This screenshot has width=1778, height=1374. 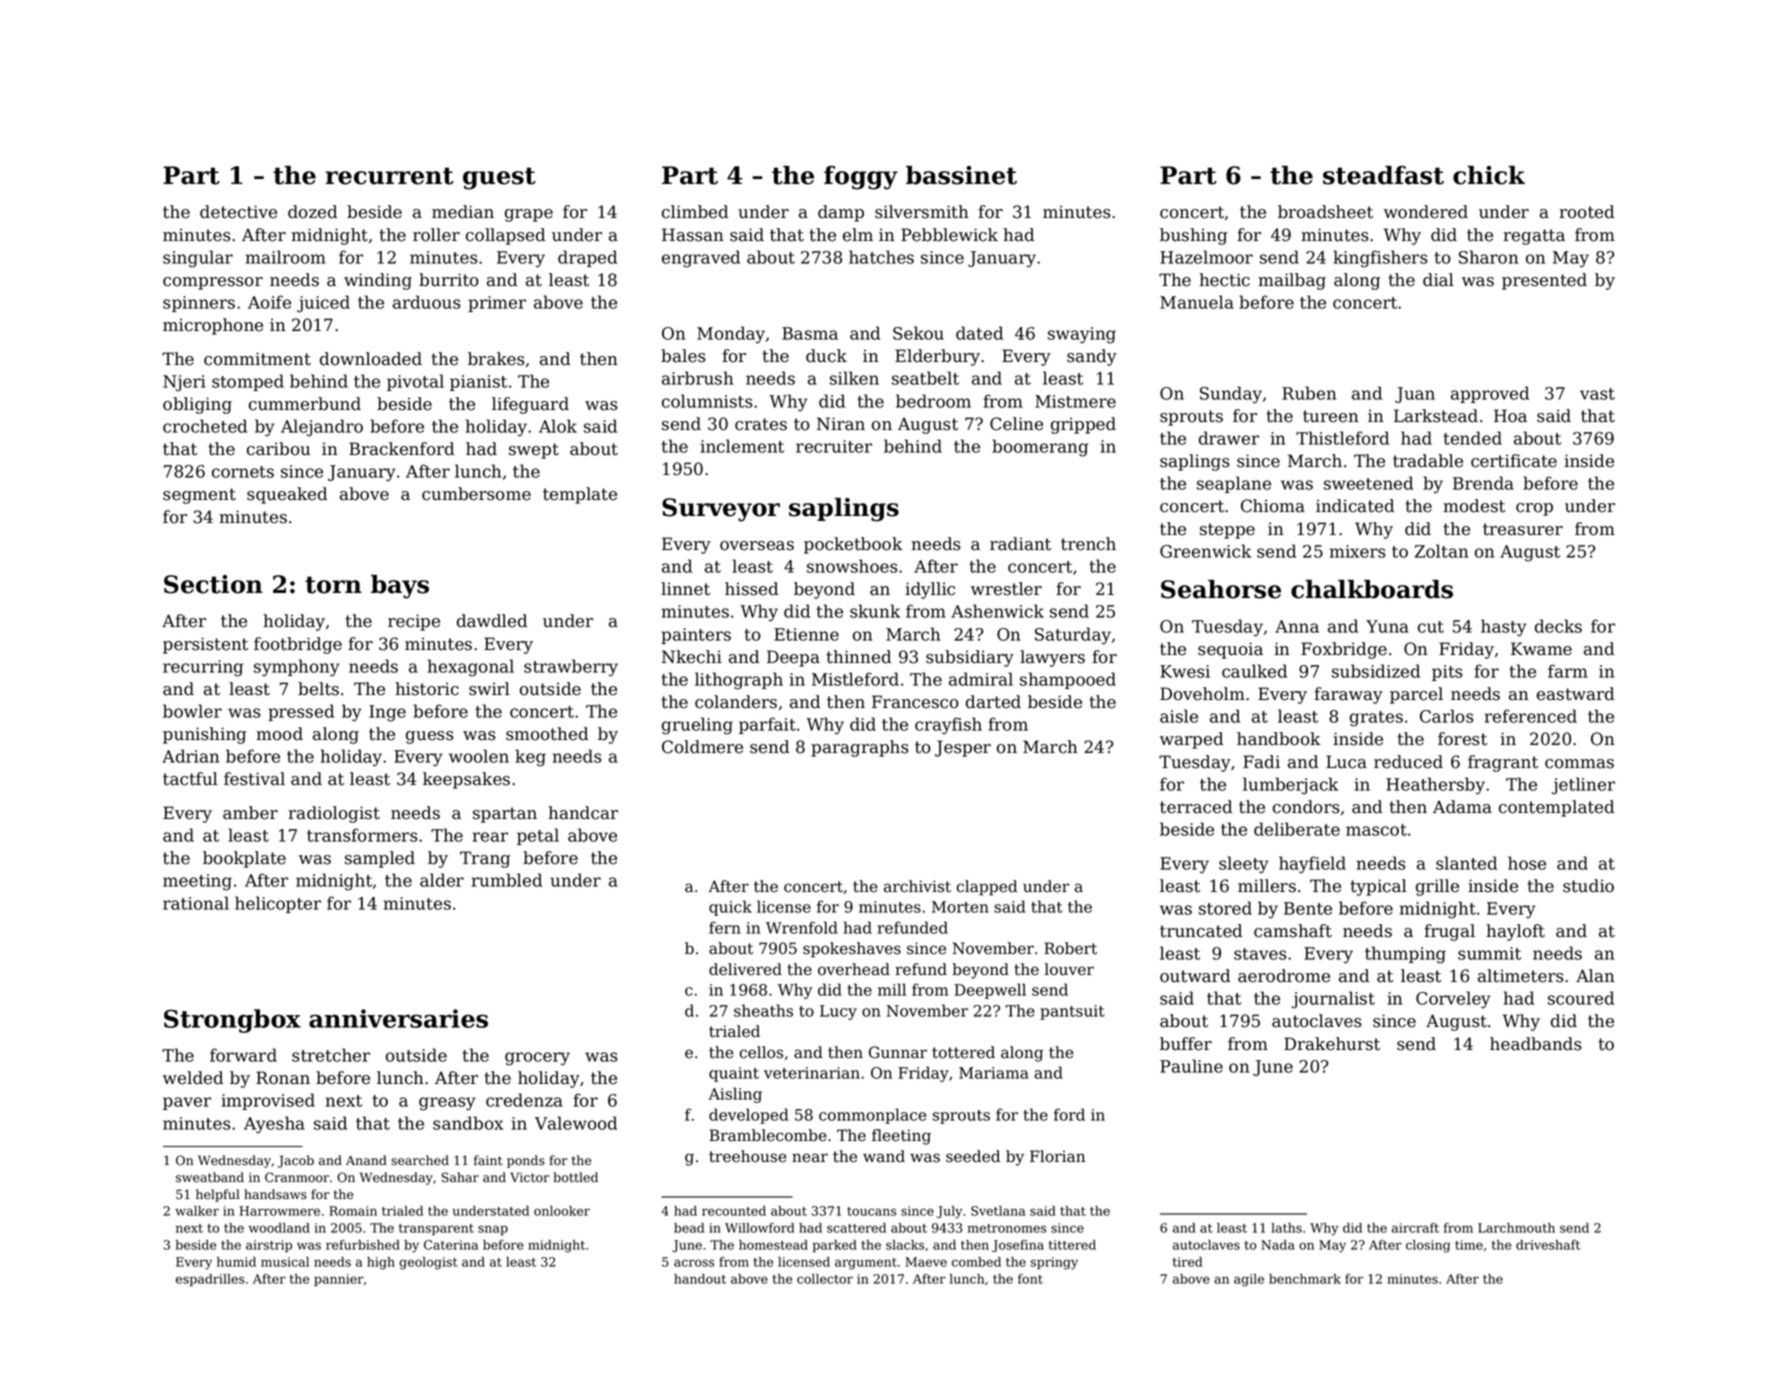 What do you see at coordinates (697, 726) in the screenshot?
I see `grueling` at bounding box center [697, 726].
